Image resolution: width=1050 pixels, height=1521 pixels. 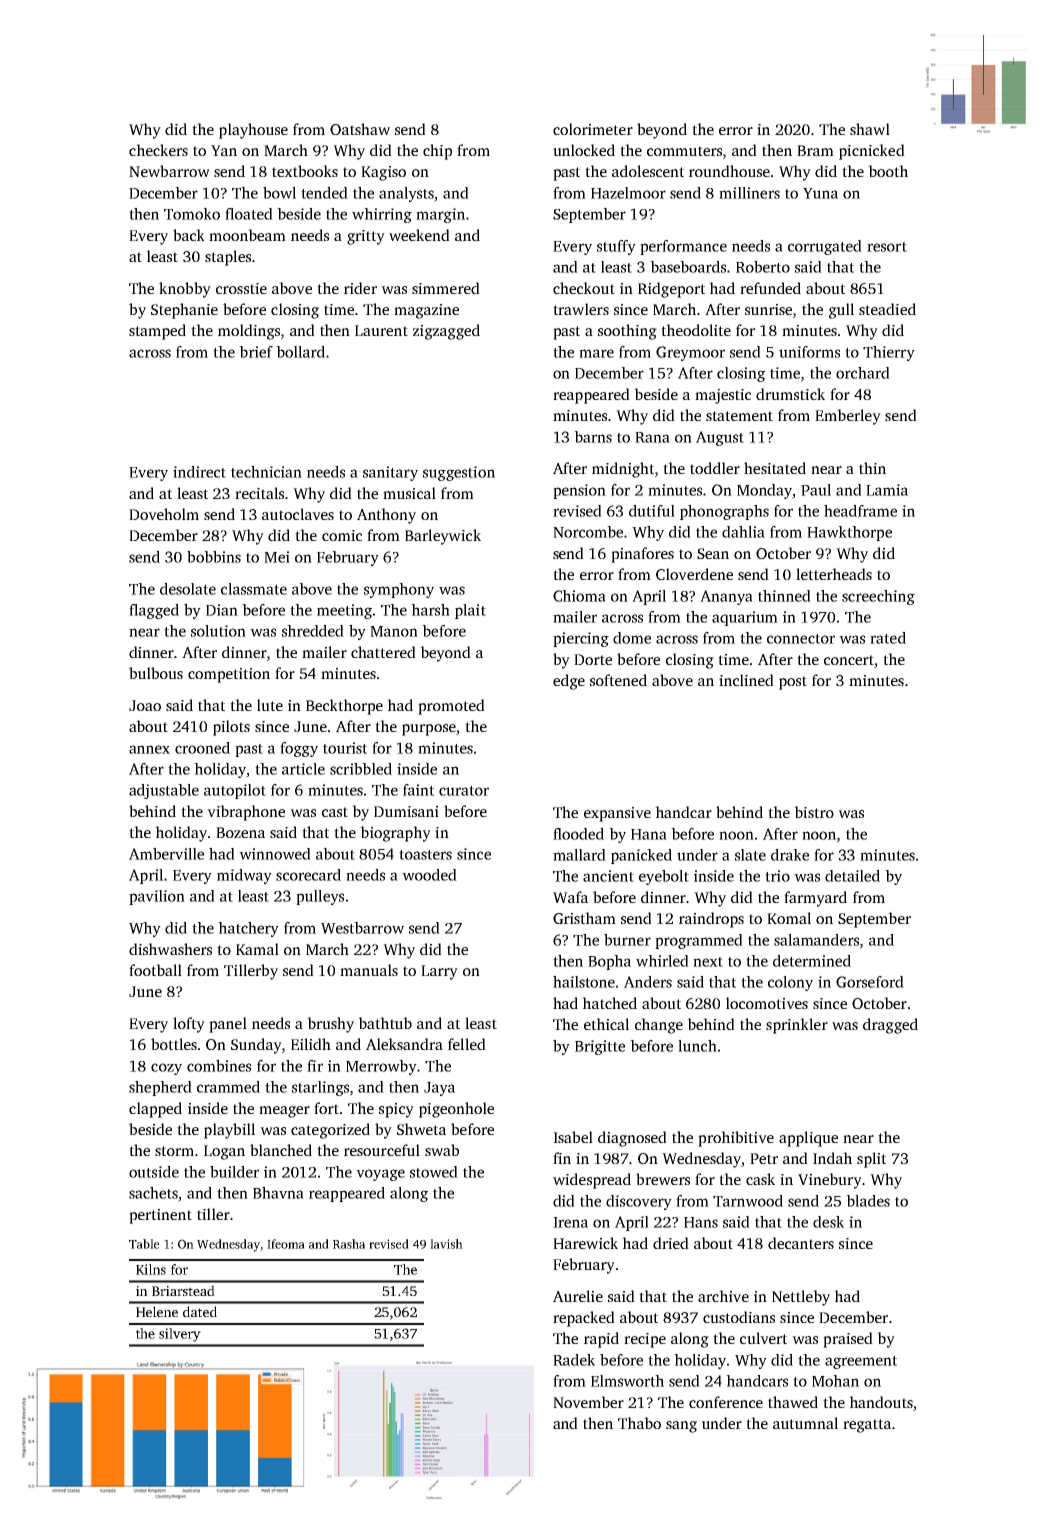 What do you see at coordinates (158, 150) in the screenshot?
I see `checkers` at bounding box center [158, 150].
